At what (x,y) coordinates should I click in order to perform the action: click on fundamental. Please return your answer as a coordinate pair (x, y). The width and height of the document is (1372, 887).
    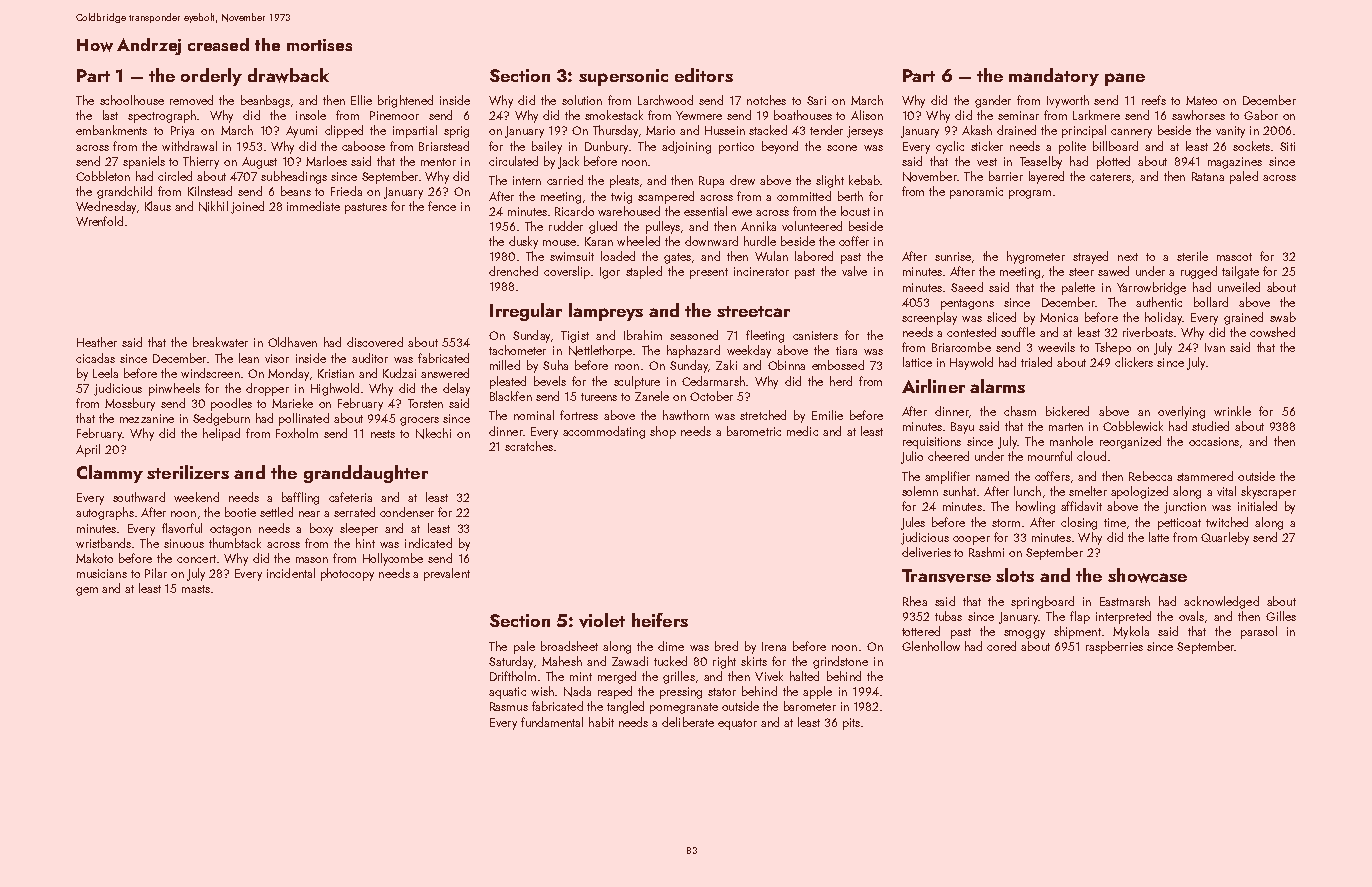
    Looking at the image, I should click on (552, 722).
